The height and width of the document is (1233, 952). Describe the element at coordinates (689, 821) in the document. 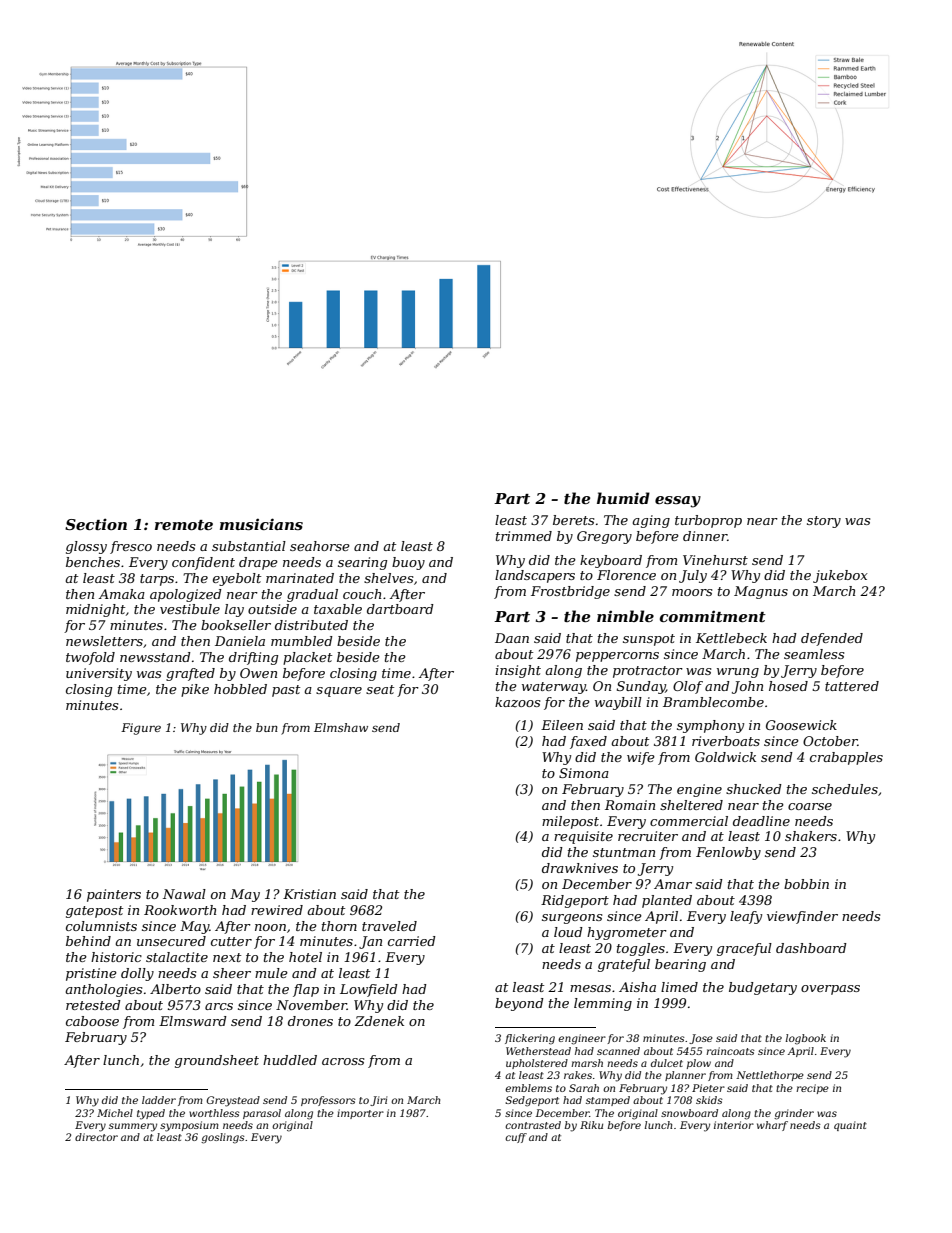

I see `commercial` at that location.
